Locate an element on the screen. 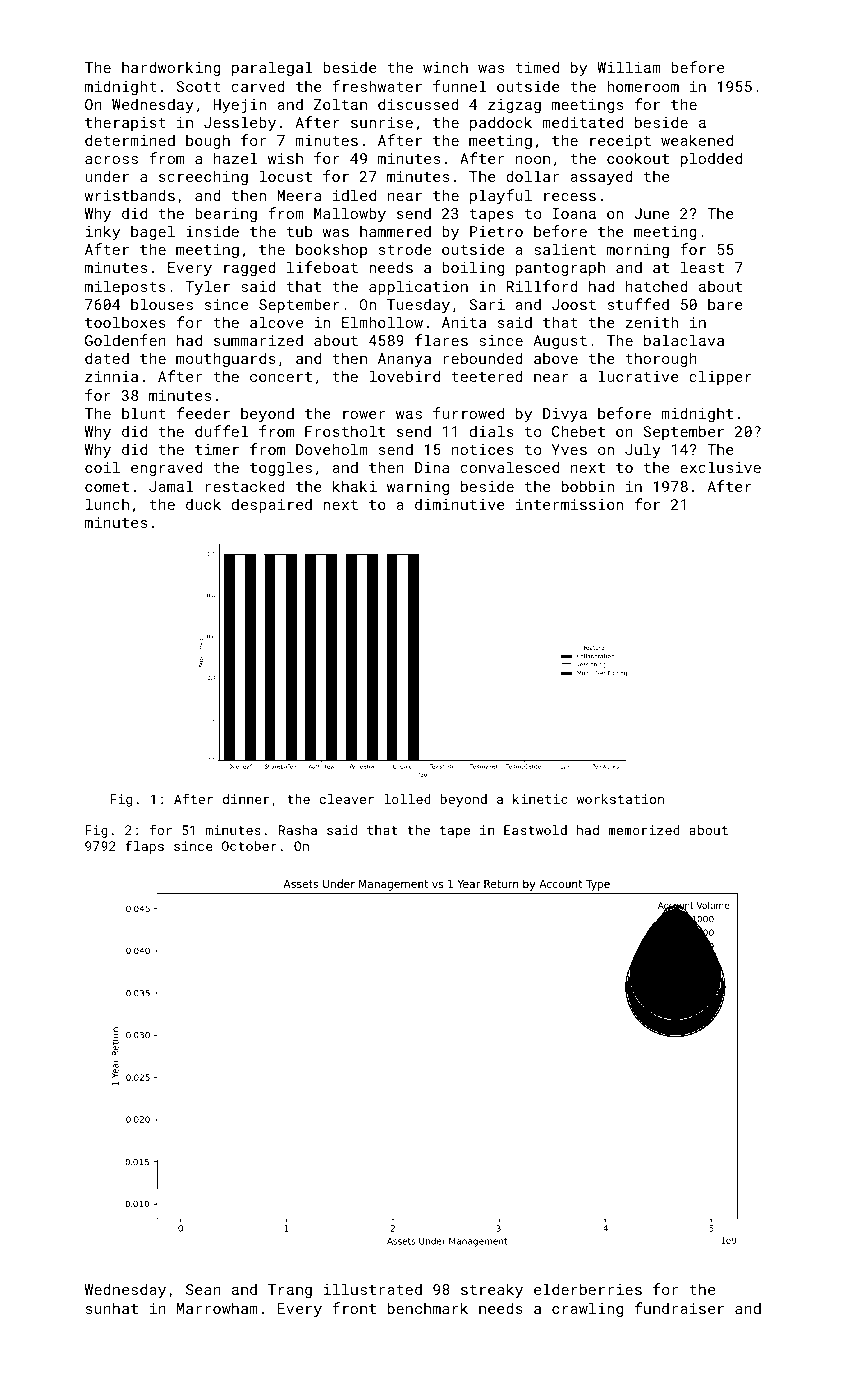  exclusive is located at coordinates (720, 467).
